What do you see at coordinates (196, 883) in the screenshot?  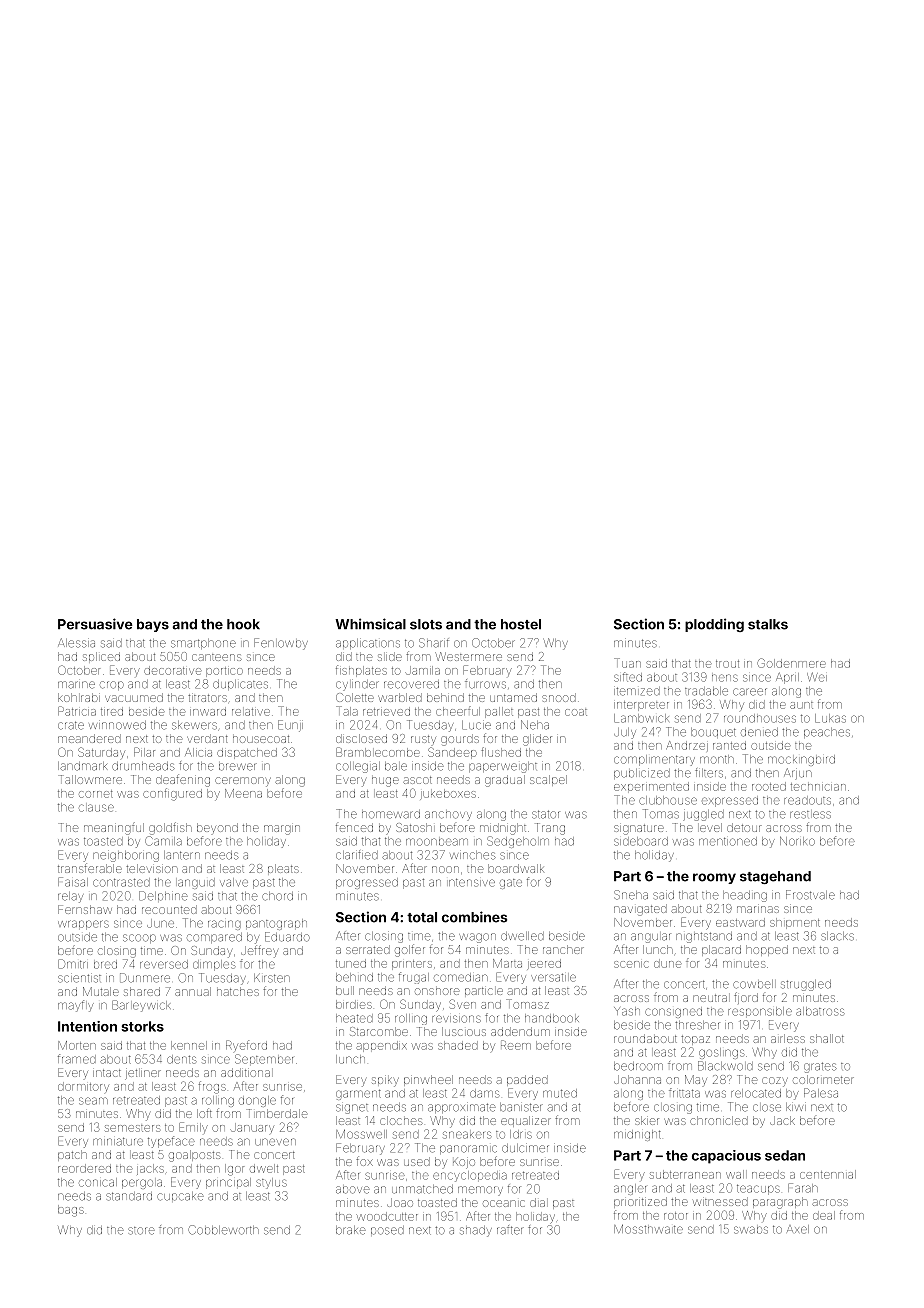 I see `languid` at bounding box center [196, 883].
